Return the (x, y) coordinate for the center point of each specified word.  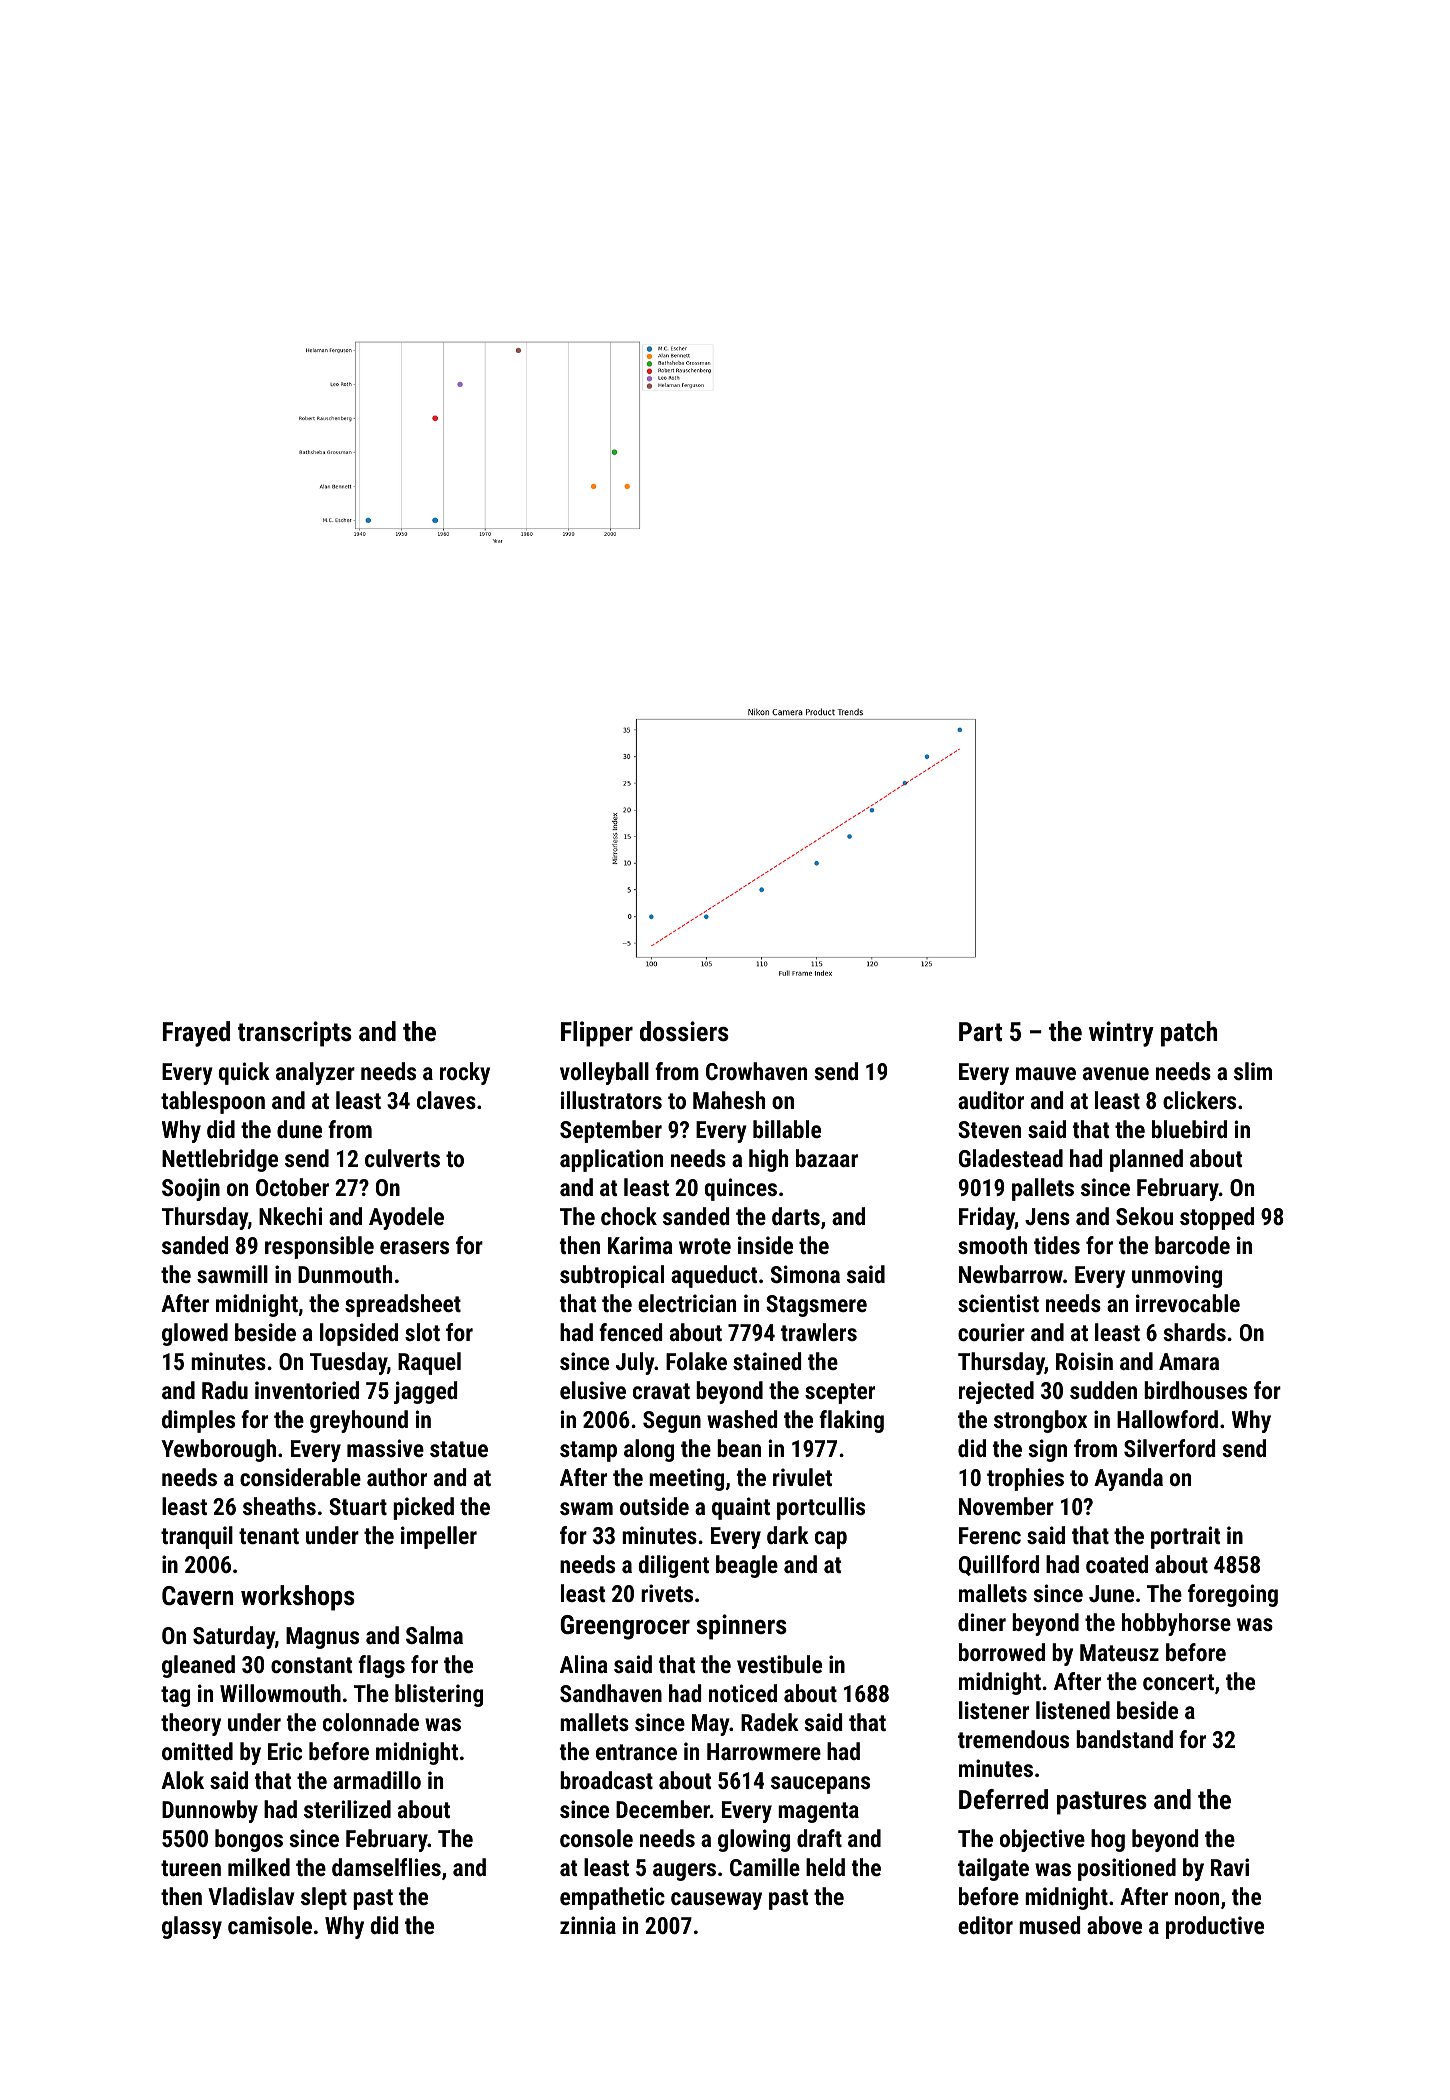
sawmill (232, 1274)
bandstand (1124, 1739)
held (825, 1867)
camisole (270, 1925)
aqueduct (714, 1276)
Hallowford (1167, 1419)
